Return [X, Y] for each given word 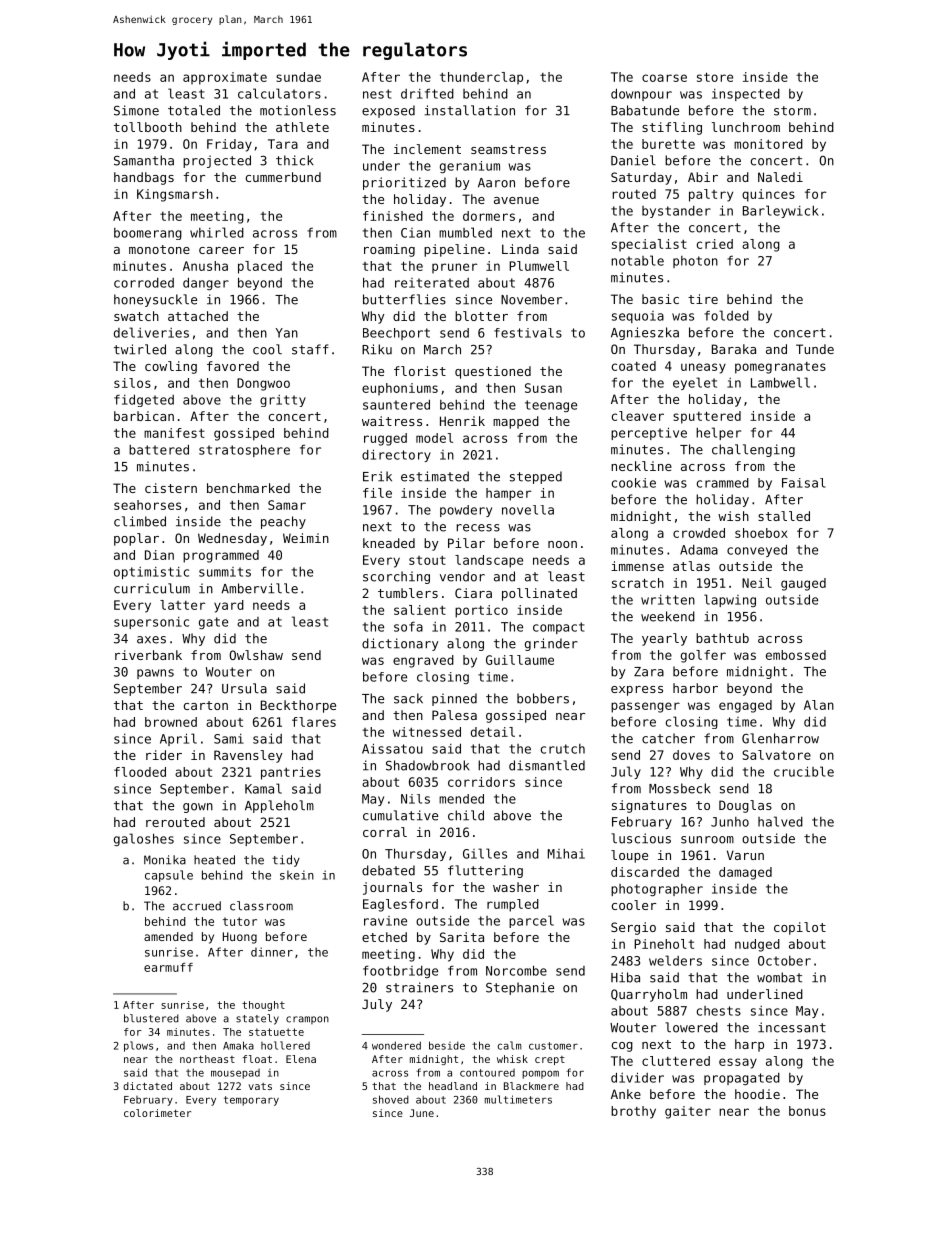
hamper [508, 494]
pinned [454, 699]
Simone [136, 110]
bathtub [722, 638]
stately [257, 1019]
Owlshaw [256, 655]
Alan [819, 705]
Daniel [633, 160]
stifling [672, 128]
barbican [144, 416]
